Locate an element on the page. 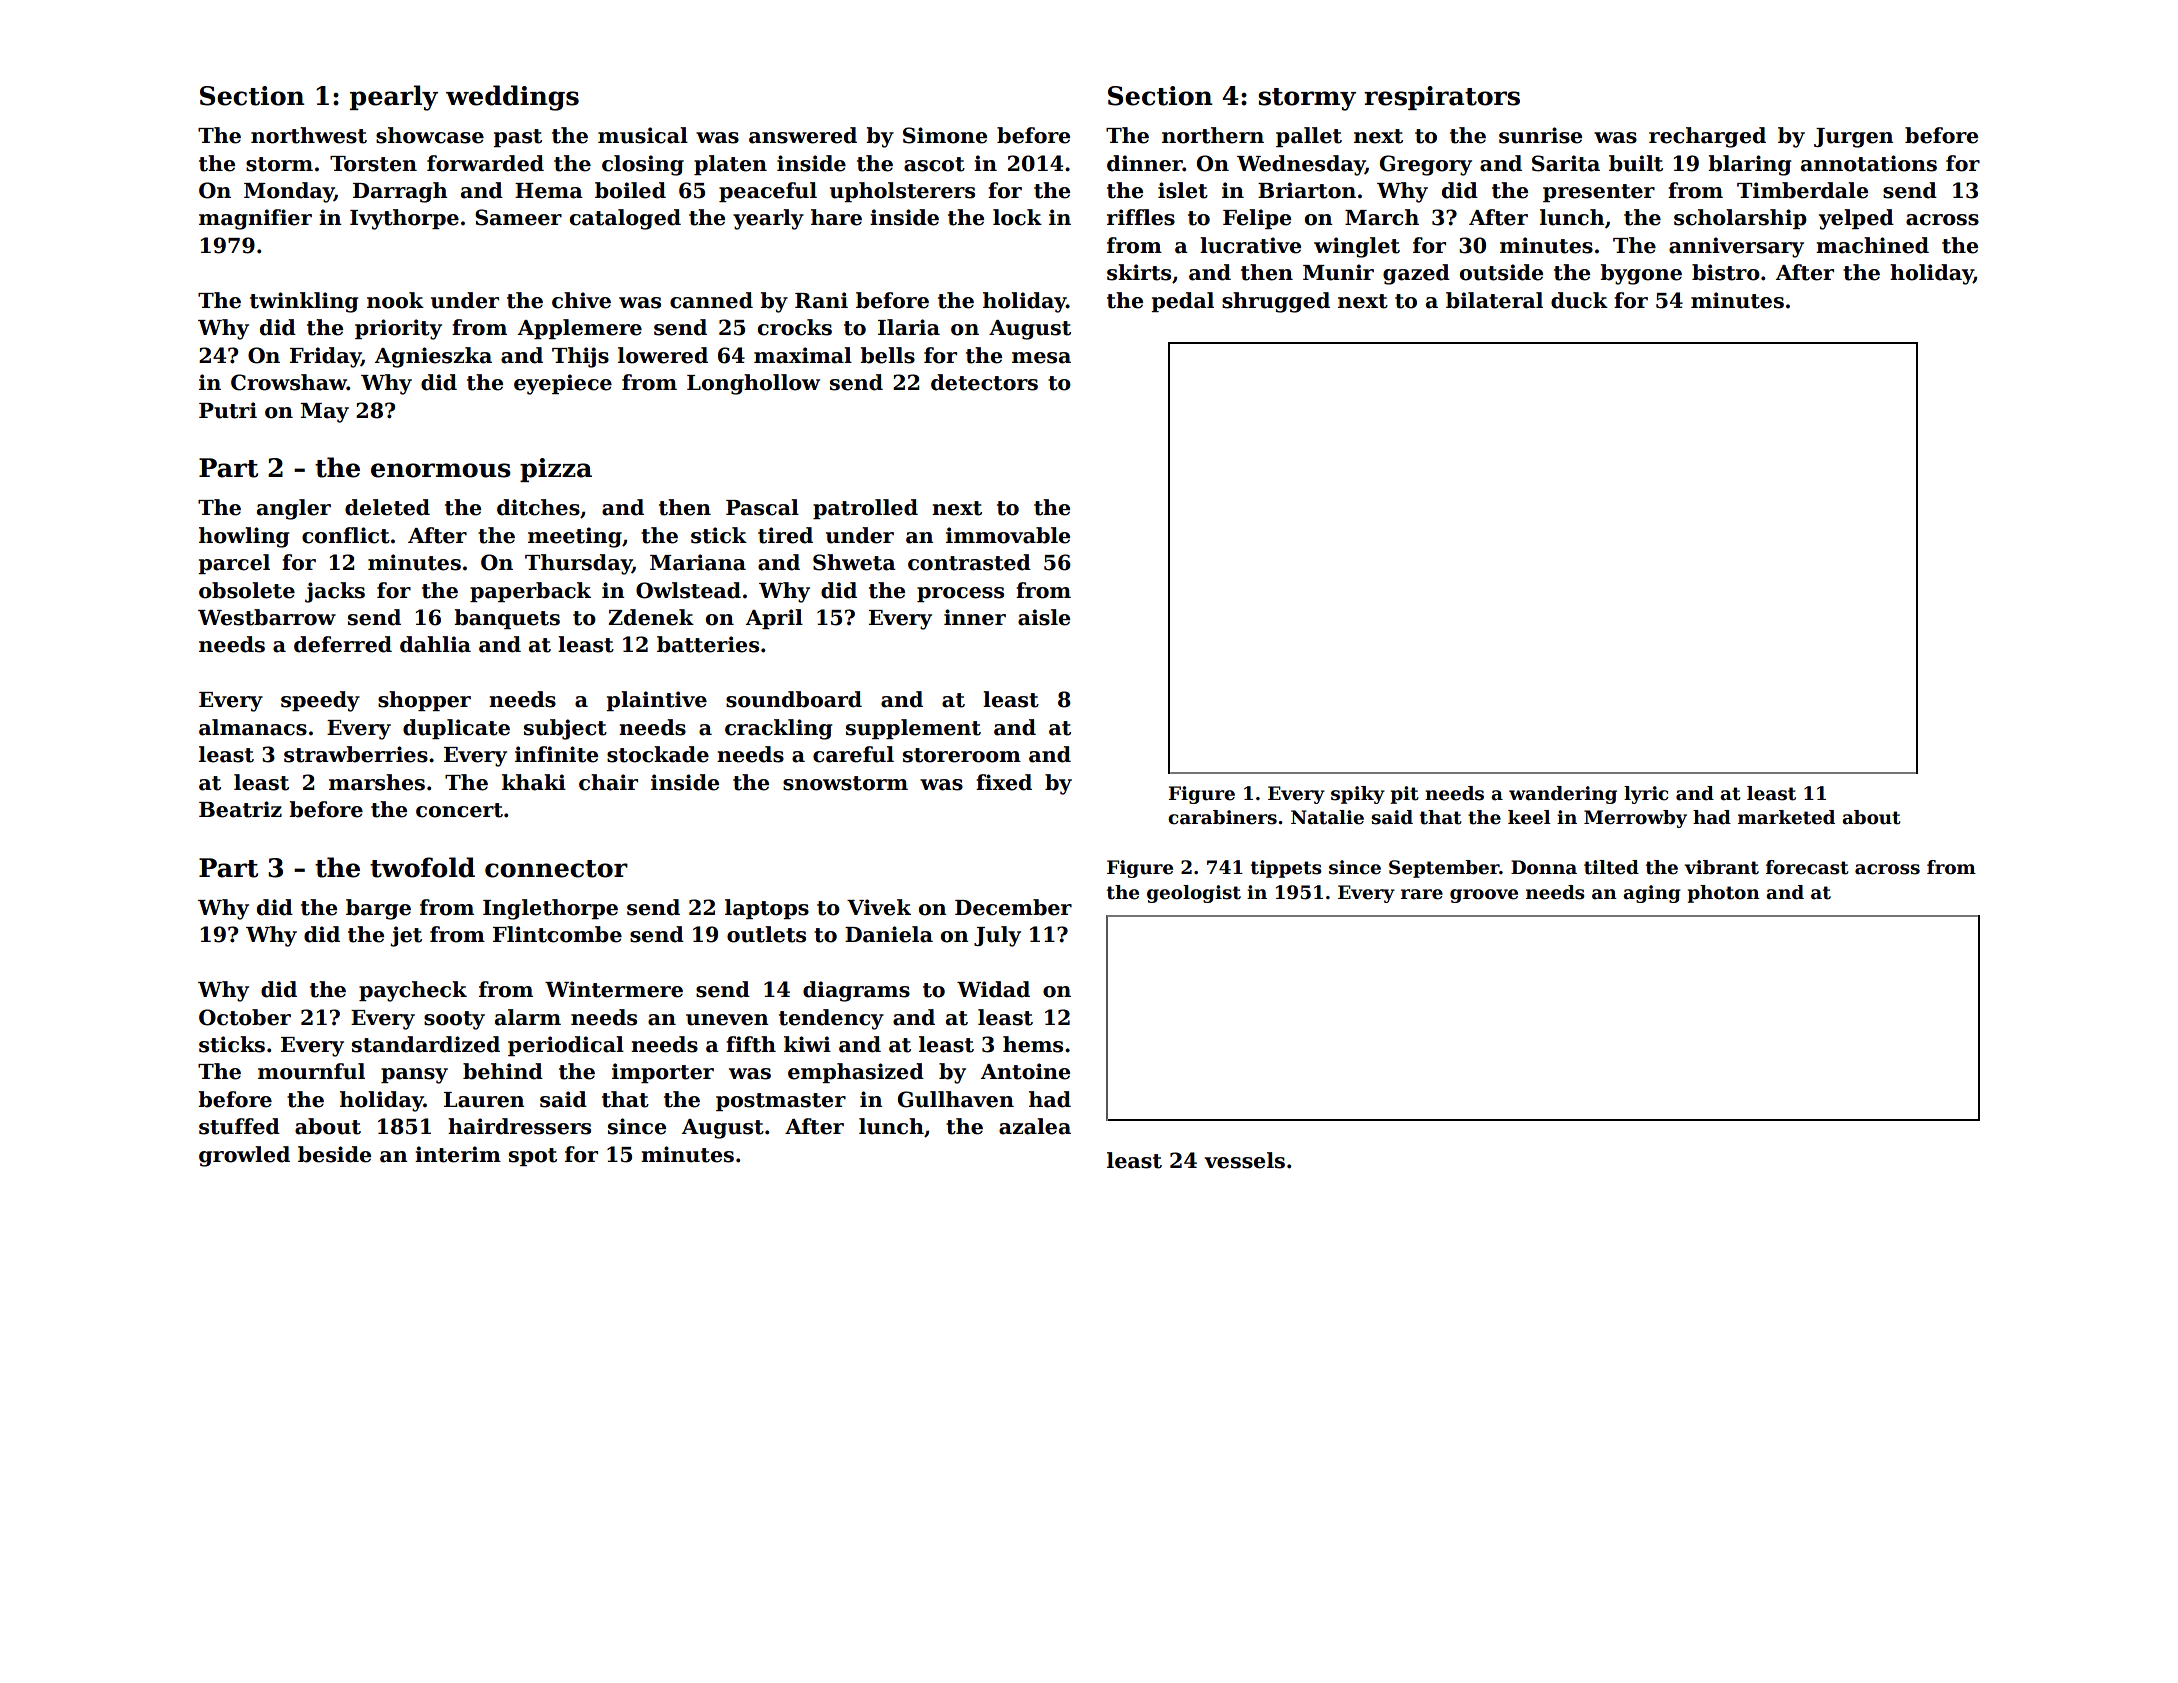  carabiners is located at coordinates (1222, 817).
